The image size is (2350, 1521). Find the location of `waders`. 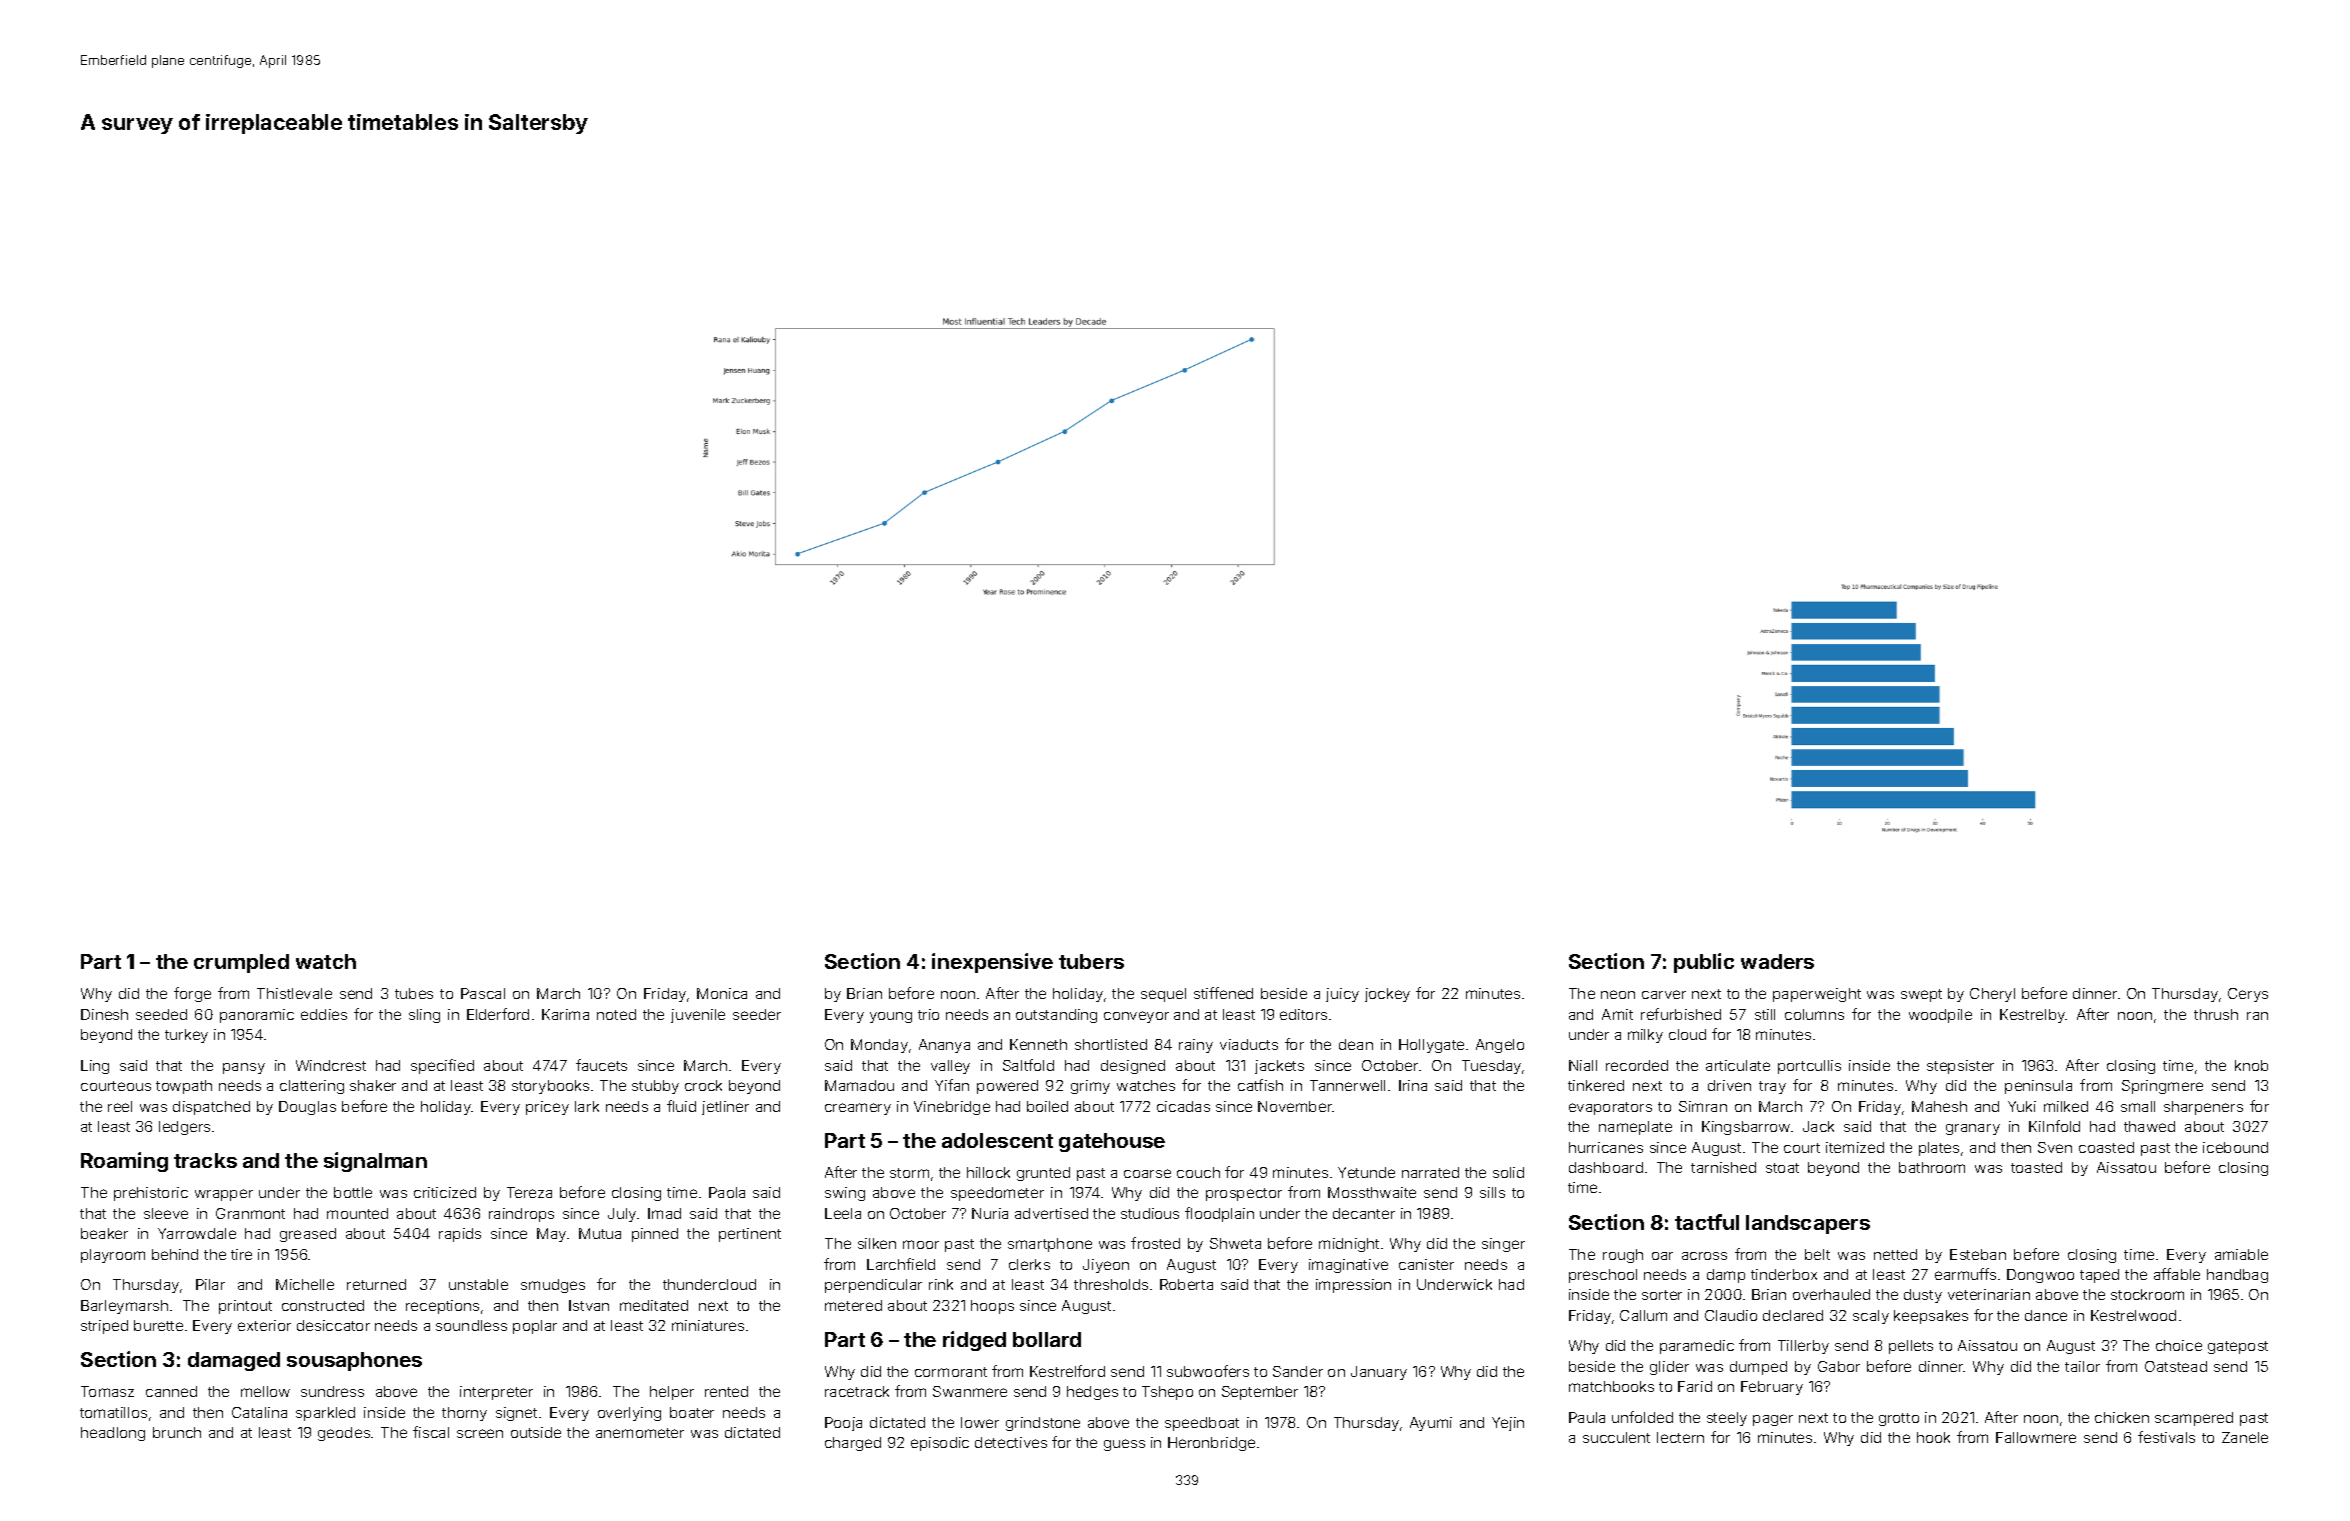

waders is located at coordinates (1777, 961).
